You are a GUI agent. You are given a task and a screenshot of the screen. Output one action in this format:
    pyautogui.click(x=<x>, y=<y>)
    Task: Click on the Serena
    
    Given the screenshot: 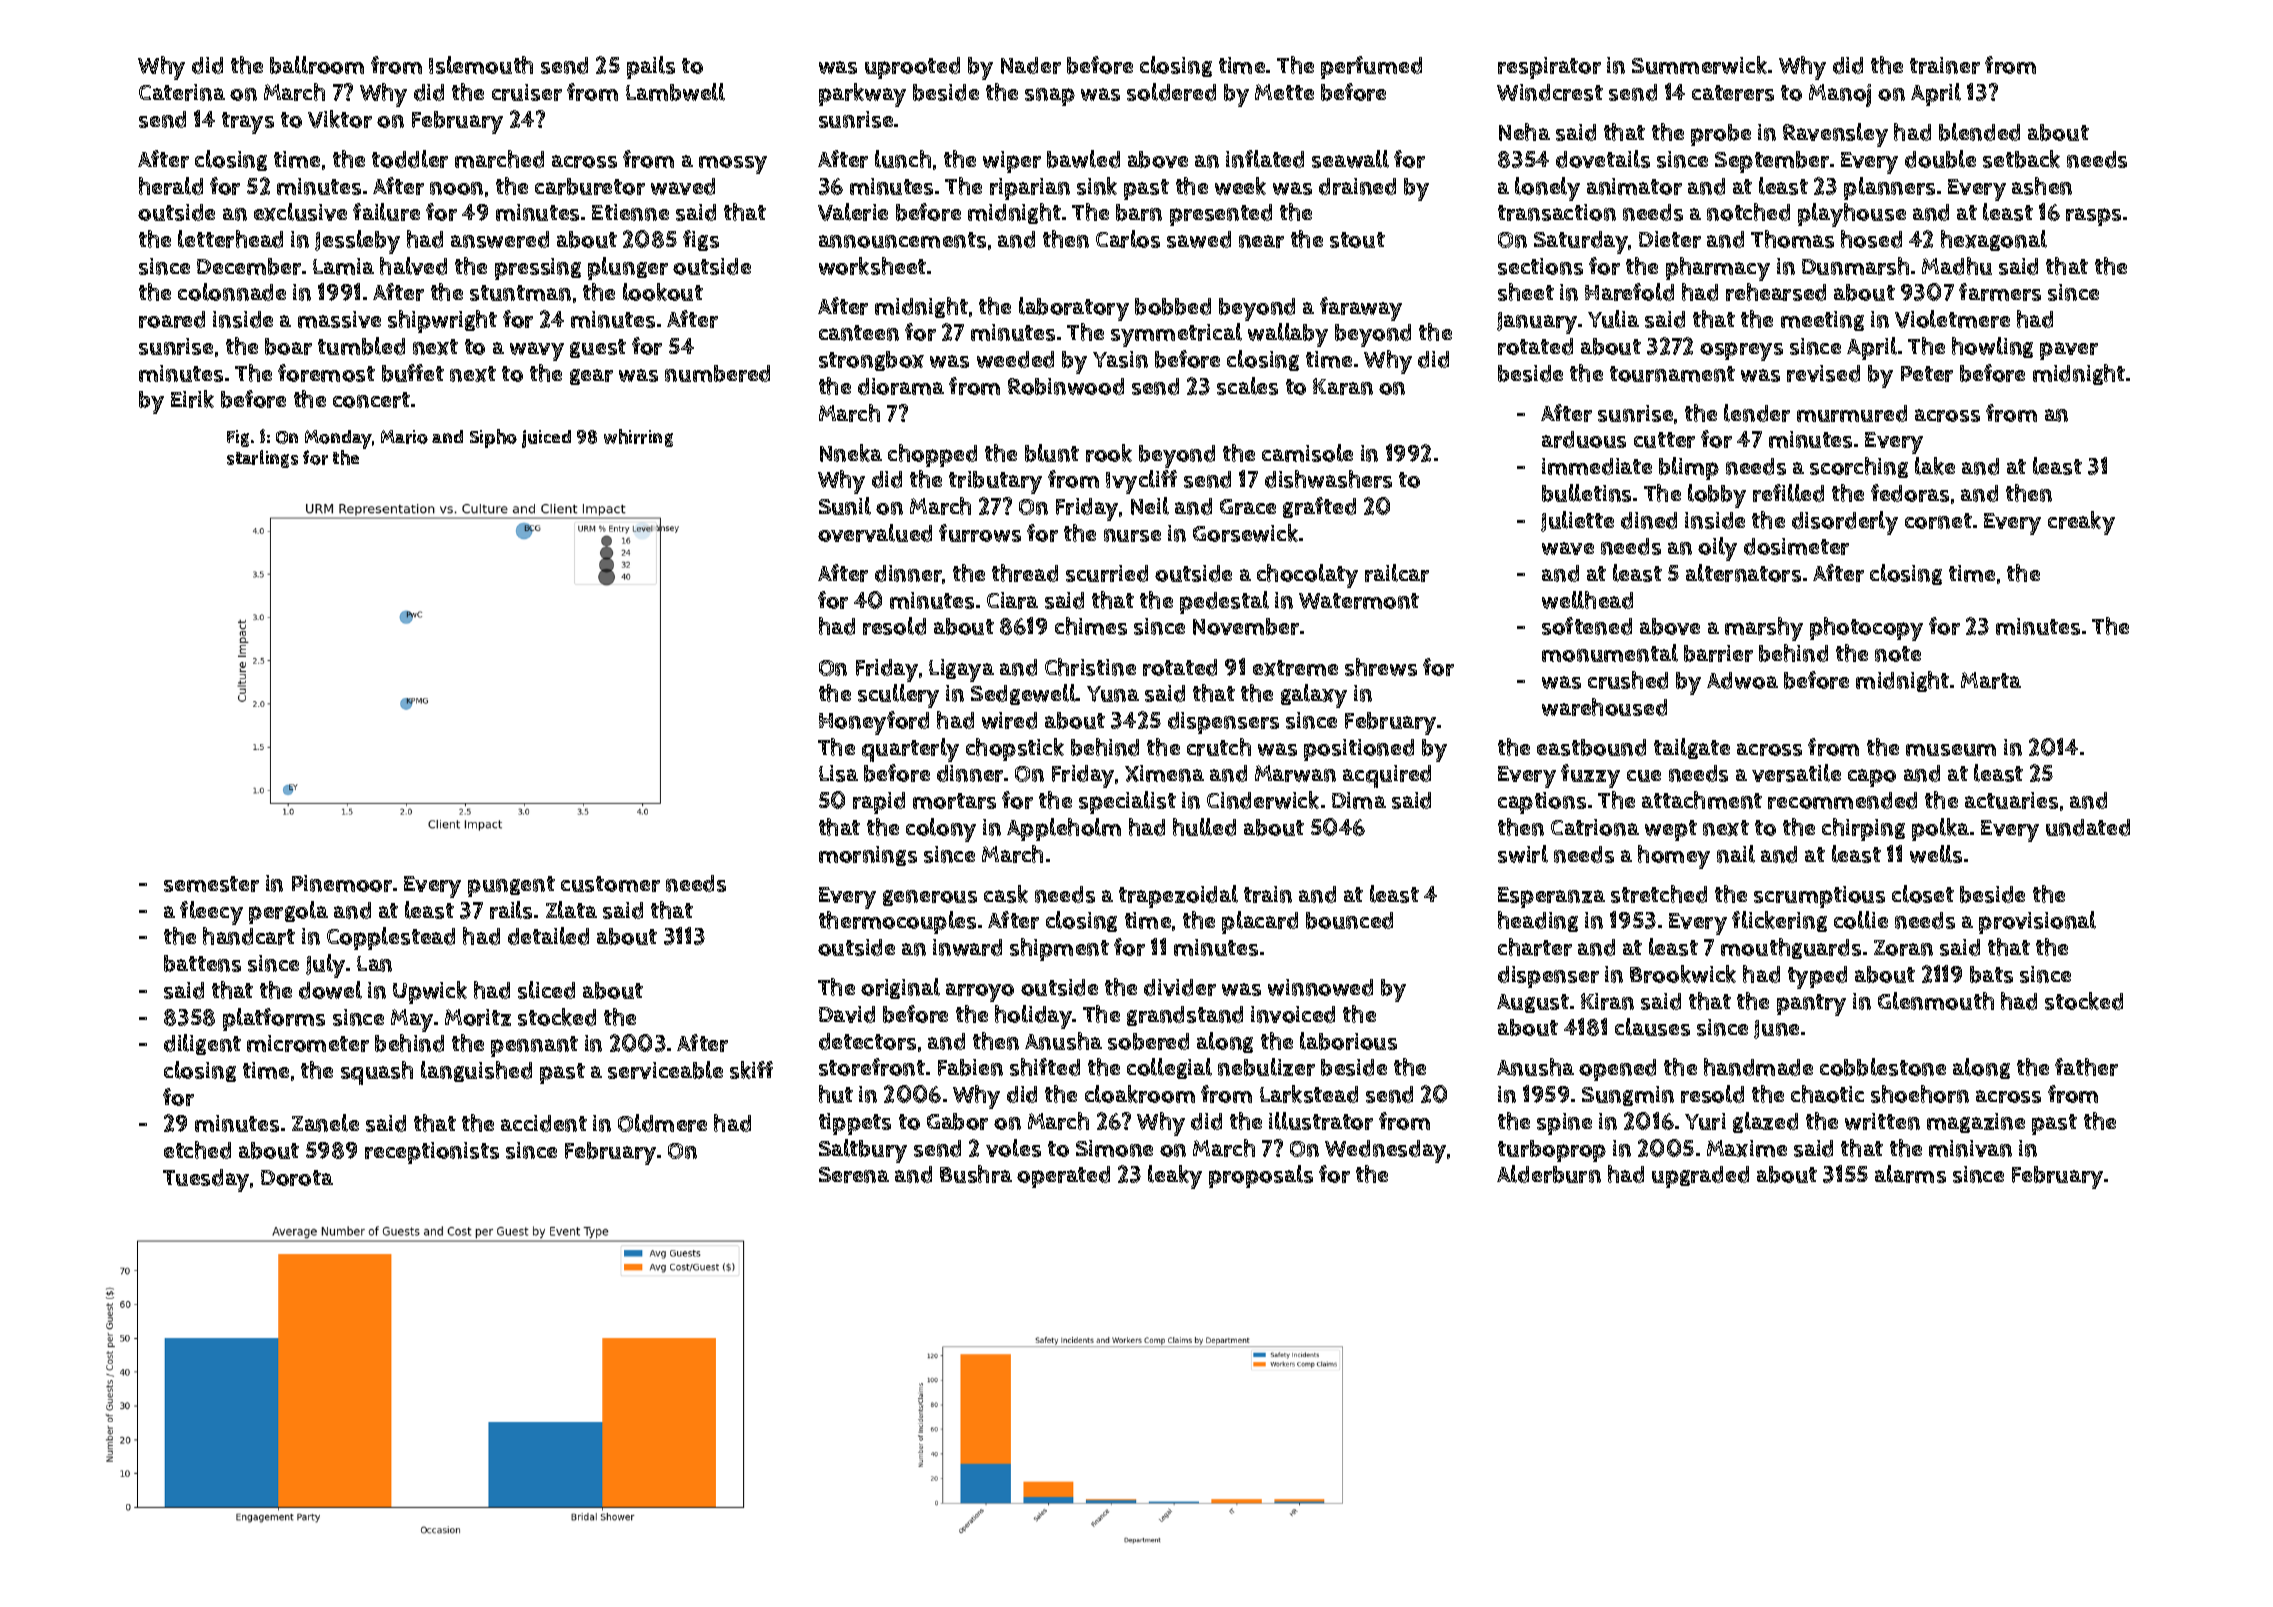 What is the action you would take?
    pyautogui.click(x=854, y=1175)
